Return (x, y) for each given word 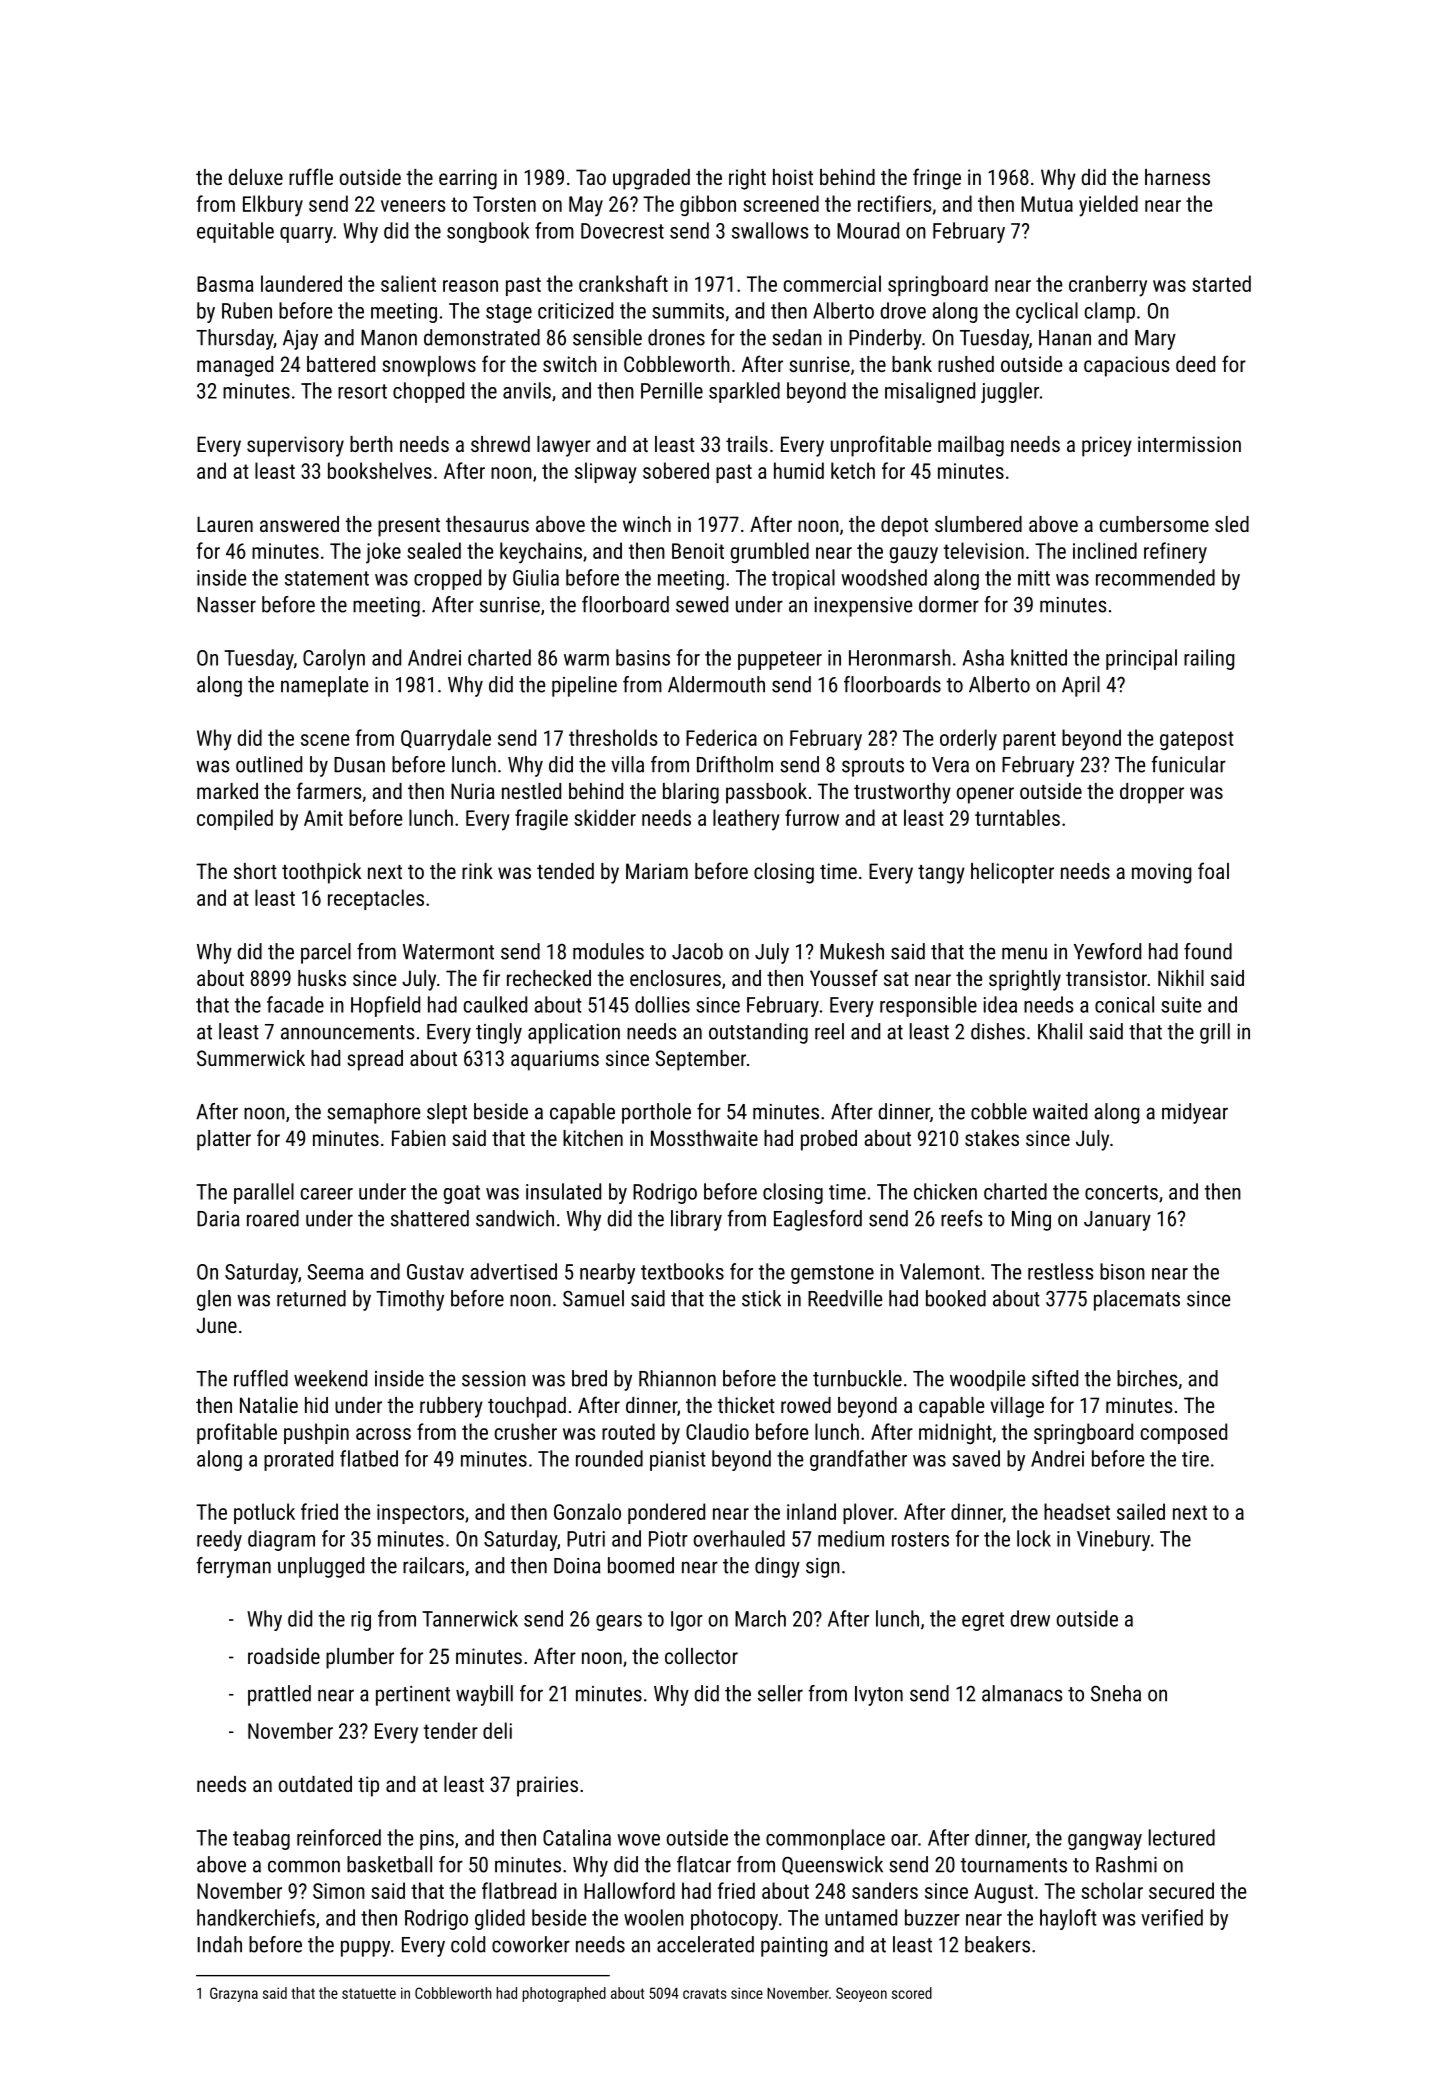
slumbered (978, 524)
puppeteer (780, 660)
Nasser (226, 605)
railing (1209, 659)
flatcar (704, 1864)
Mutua (1047, 204)
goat (462, 1194)
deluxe (255, 177)
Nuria (473, 791)
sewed (702, 604)
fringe (937, 179)
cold (468, 1944)
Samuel (593, 1298)
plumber (360, 1658)
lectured (1182, 1837)
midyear (1195, 1113)
